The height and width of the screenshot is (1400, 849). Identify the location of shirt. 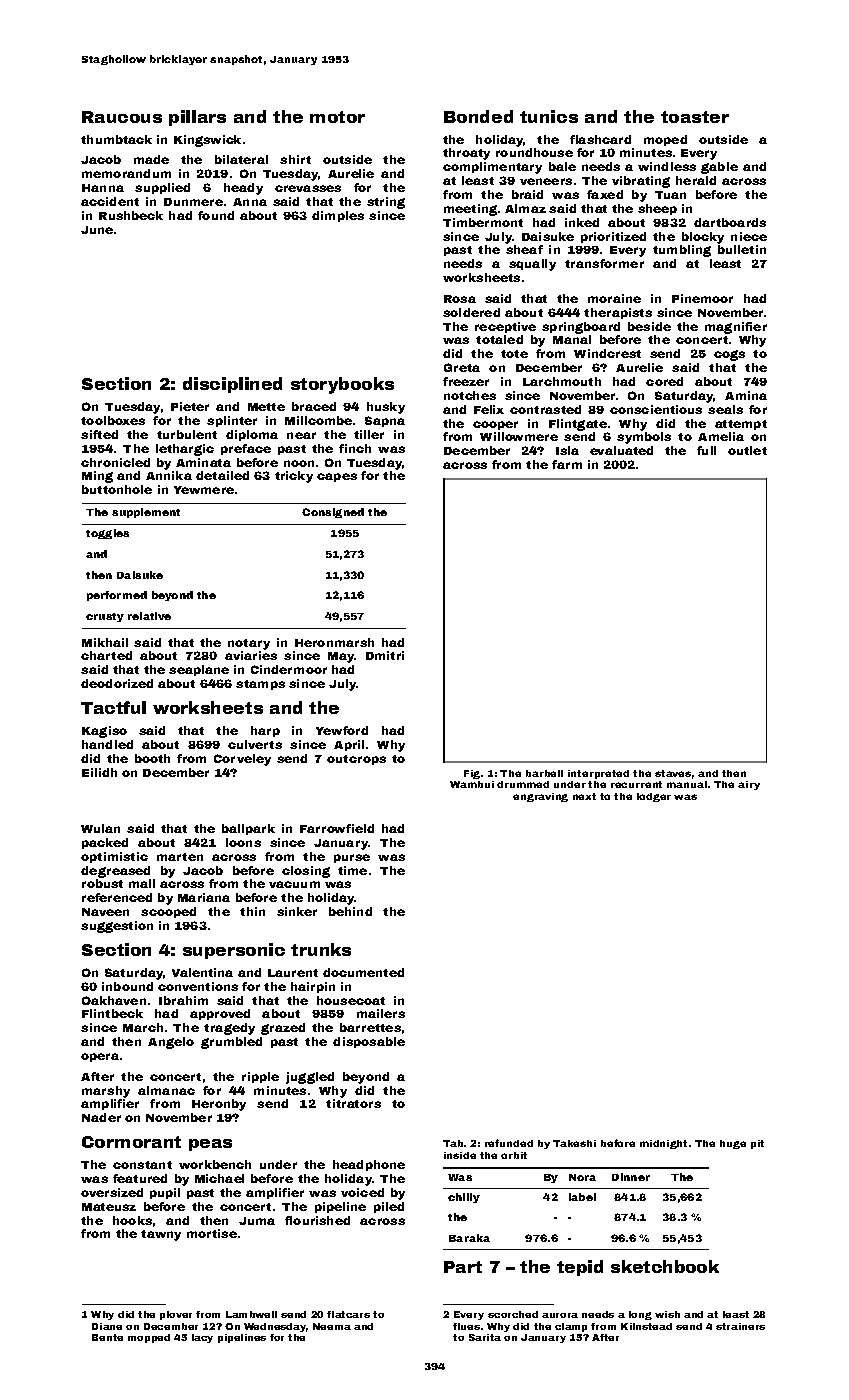
(295, 159).
